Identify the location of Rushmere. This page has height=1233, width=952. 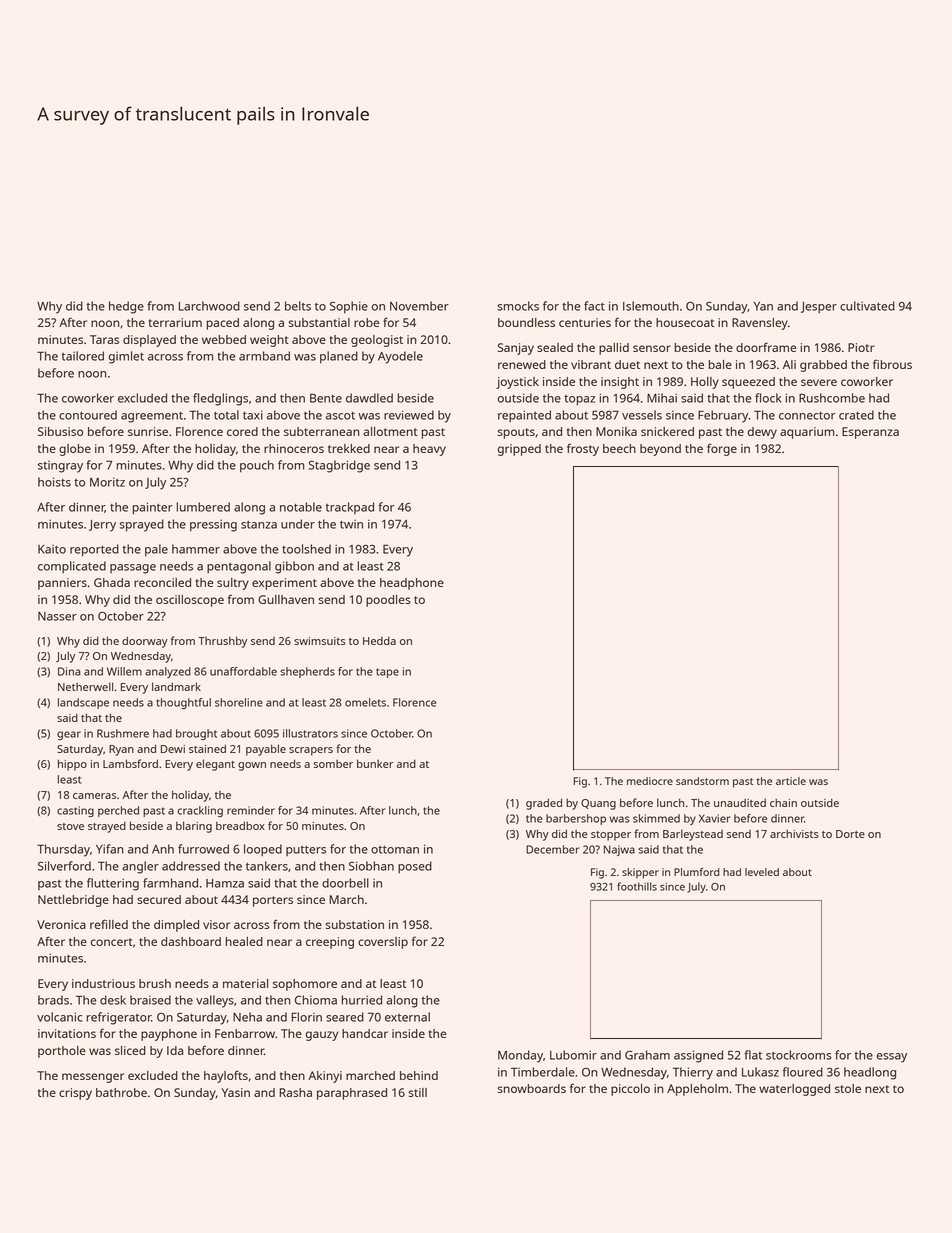
(123, 733).
